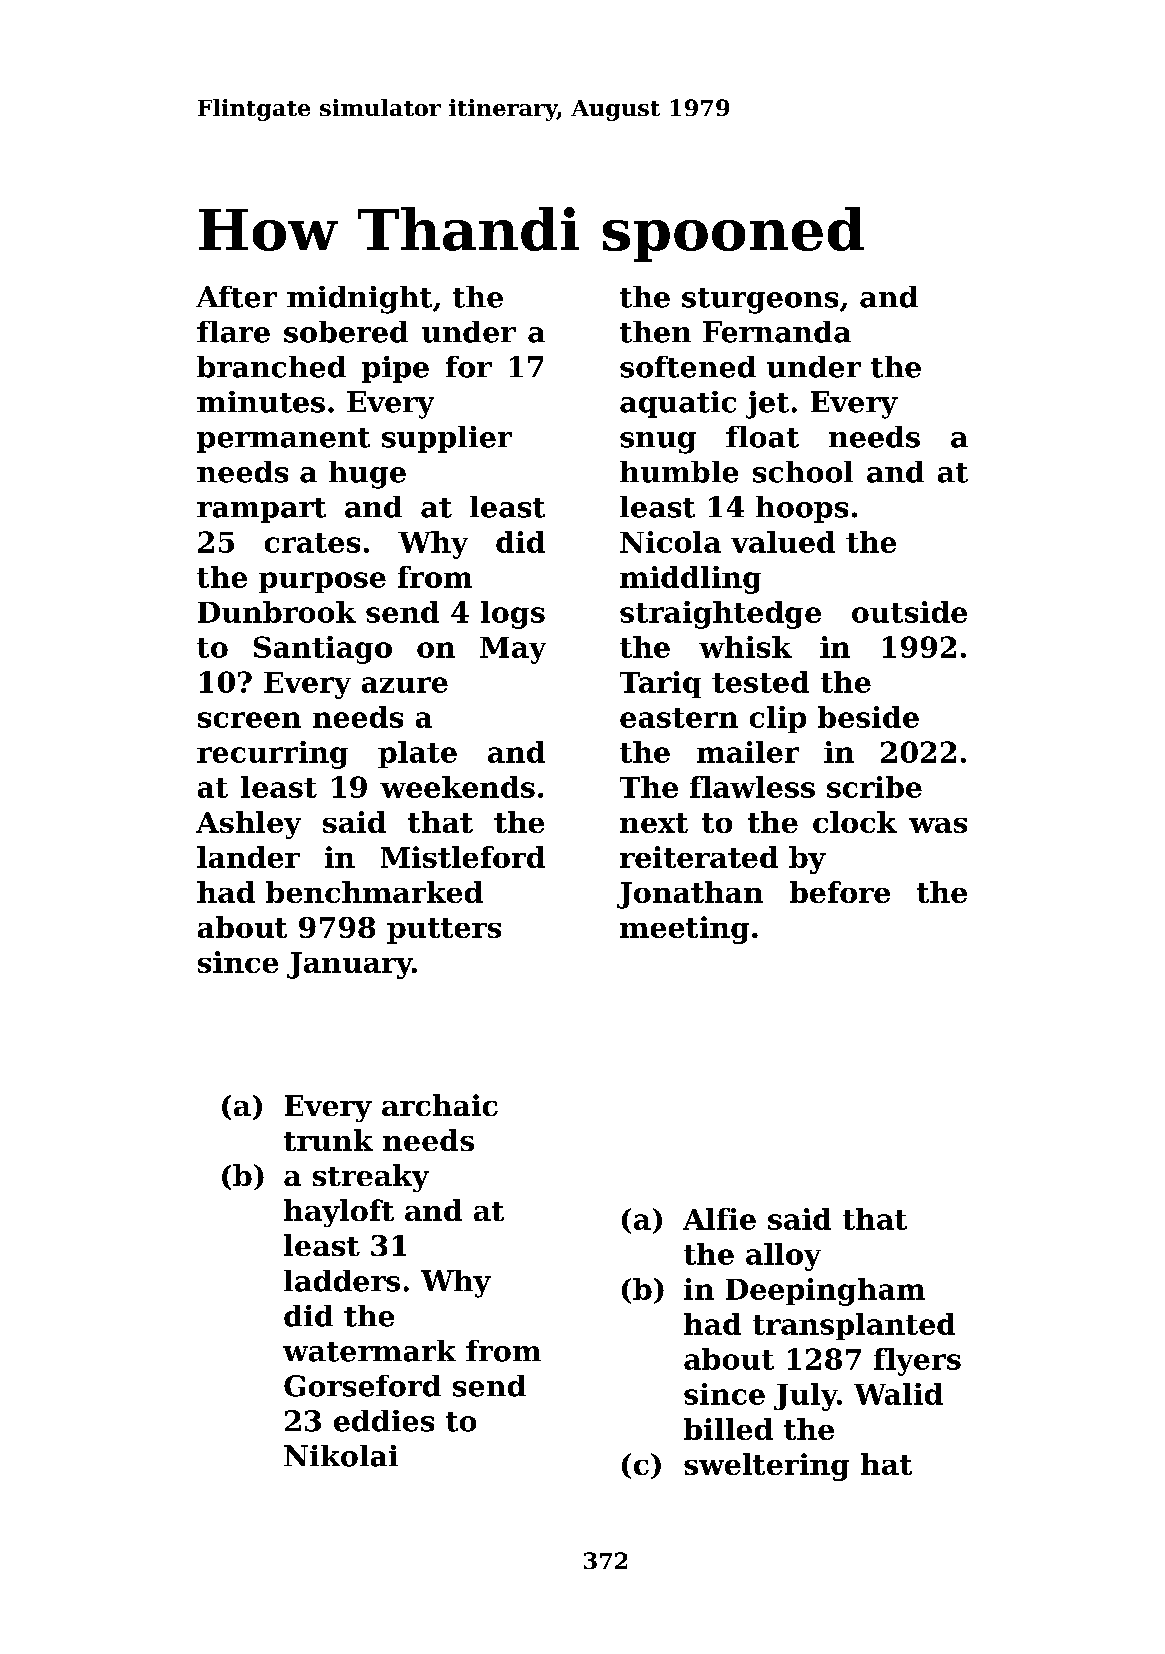  What do you see at coordinates (678, 404) in the document?
I see `aquatic` at bounding box center [678, 404].
